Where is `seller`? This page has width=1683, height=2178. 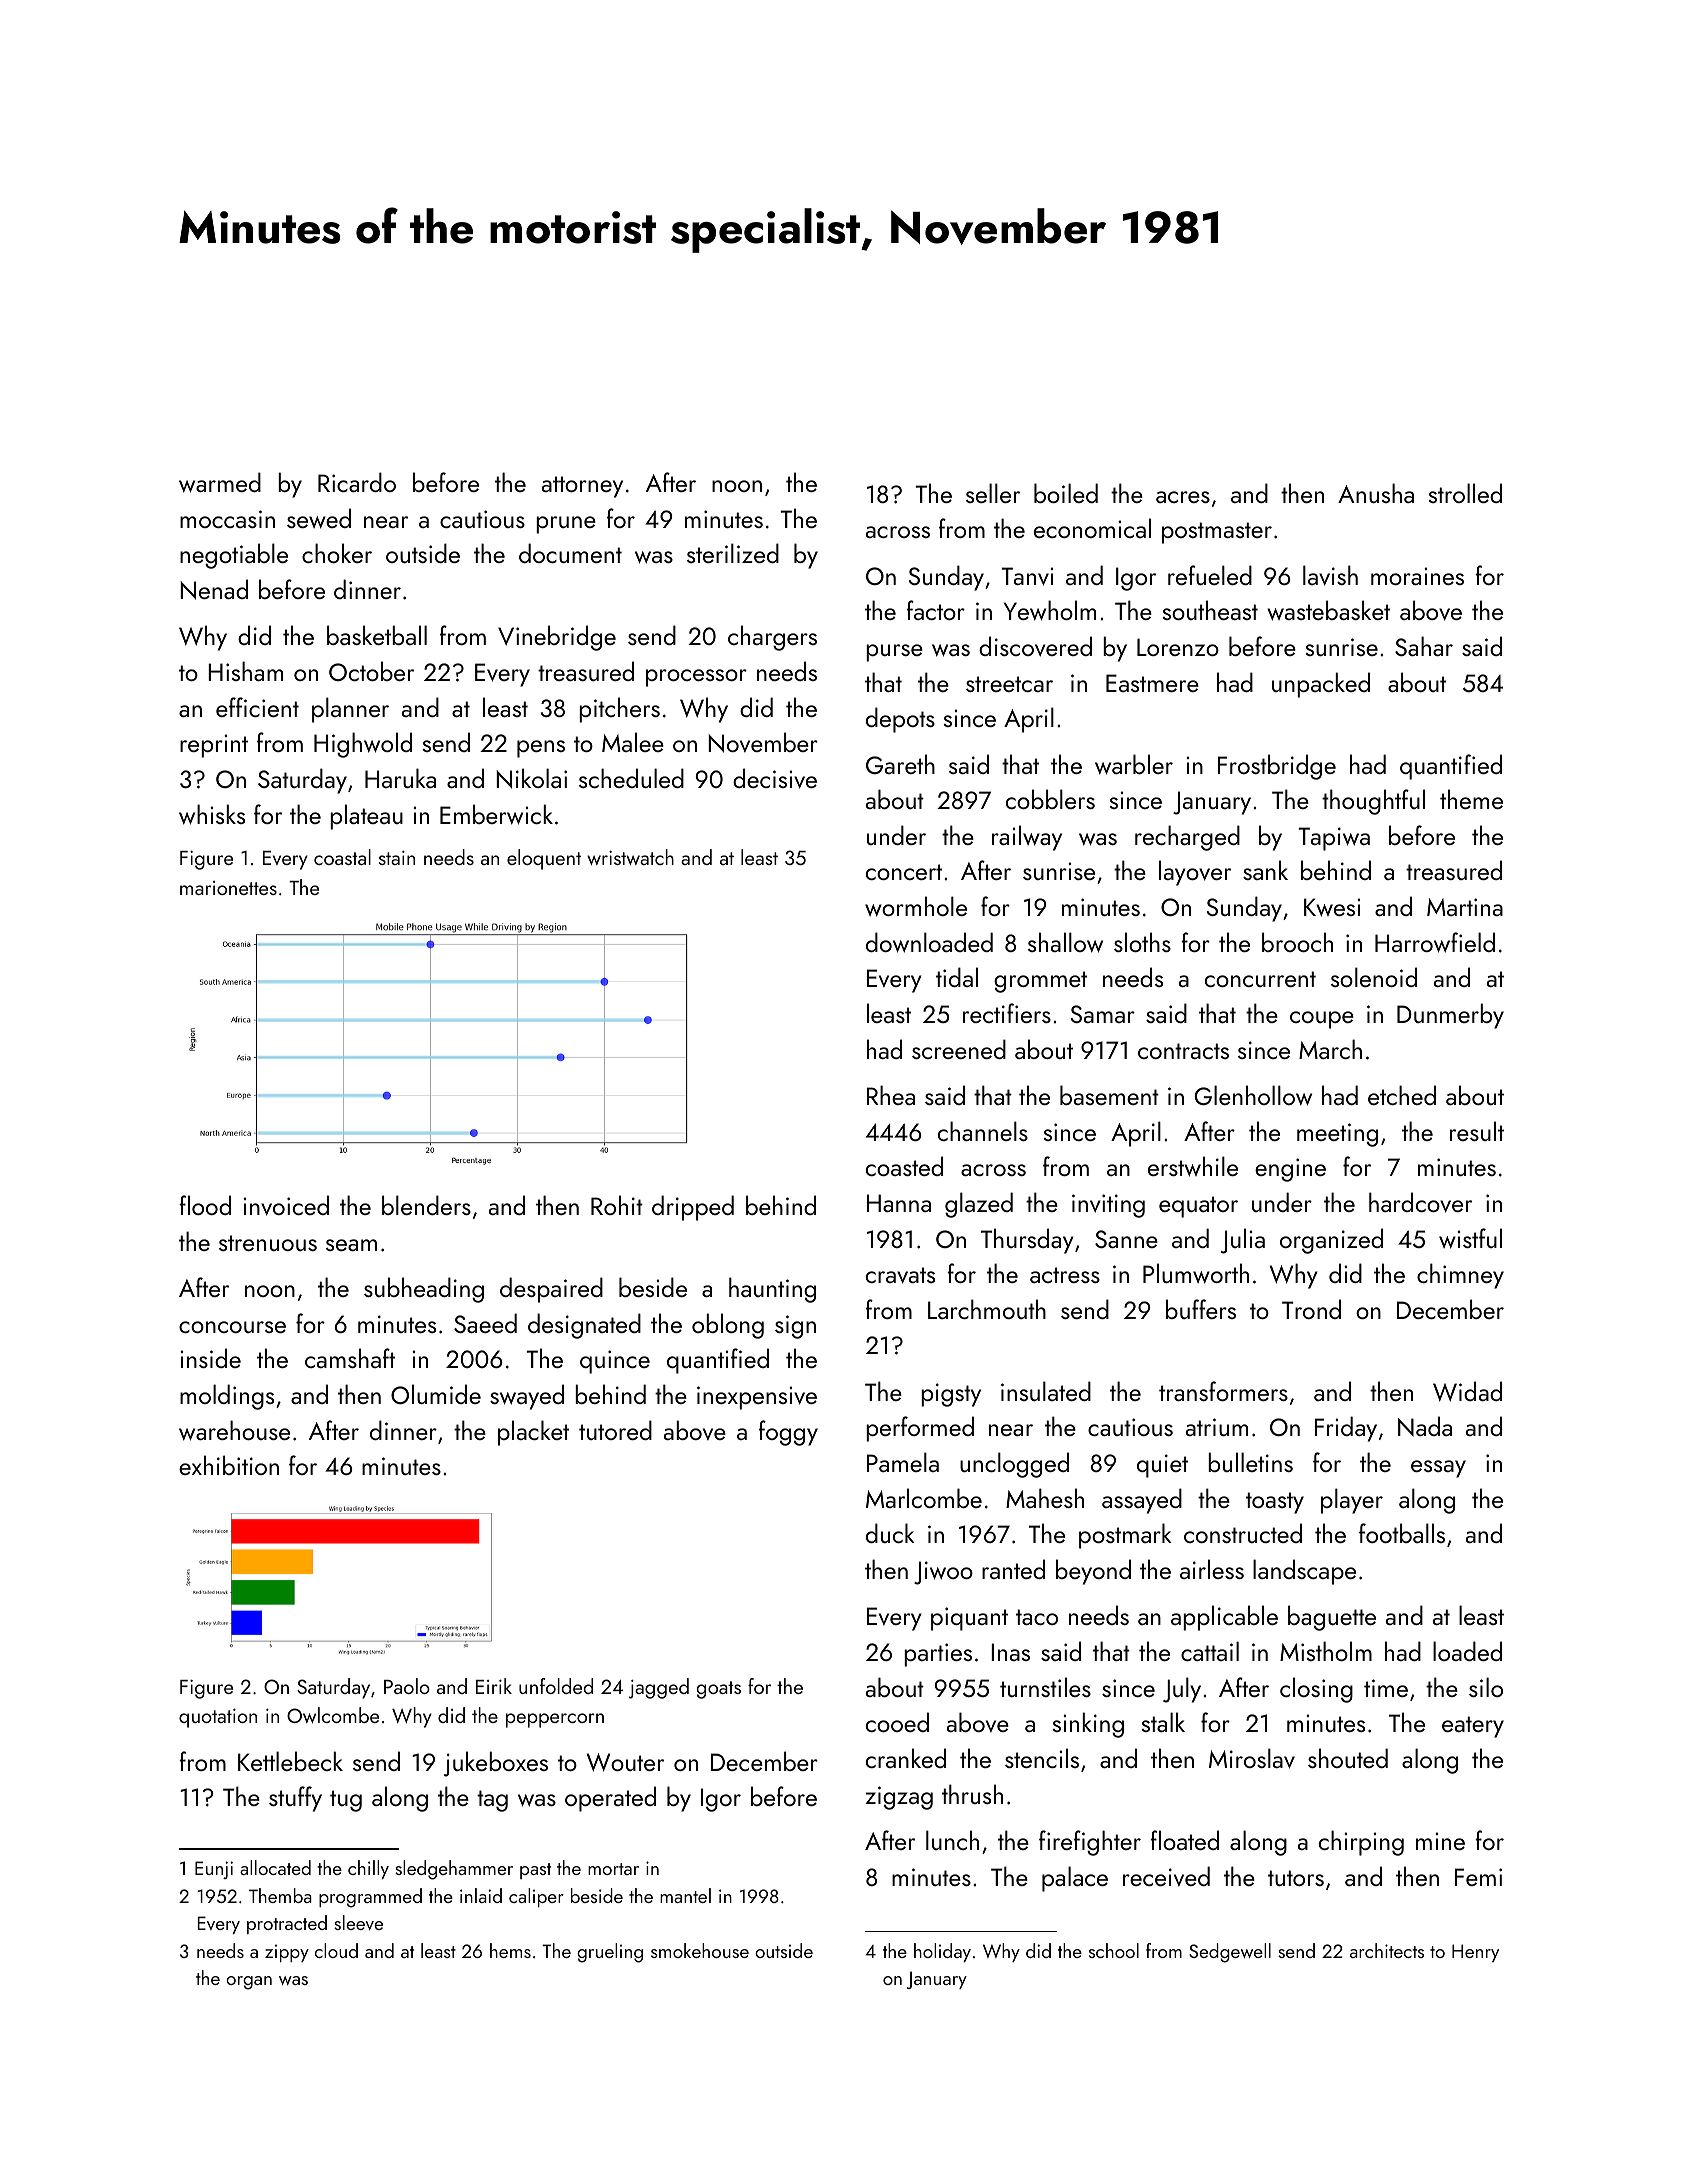 seller is located at coordinates (993, 493).
